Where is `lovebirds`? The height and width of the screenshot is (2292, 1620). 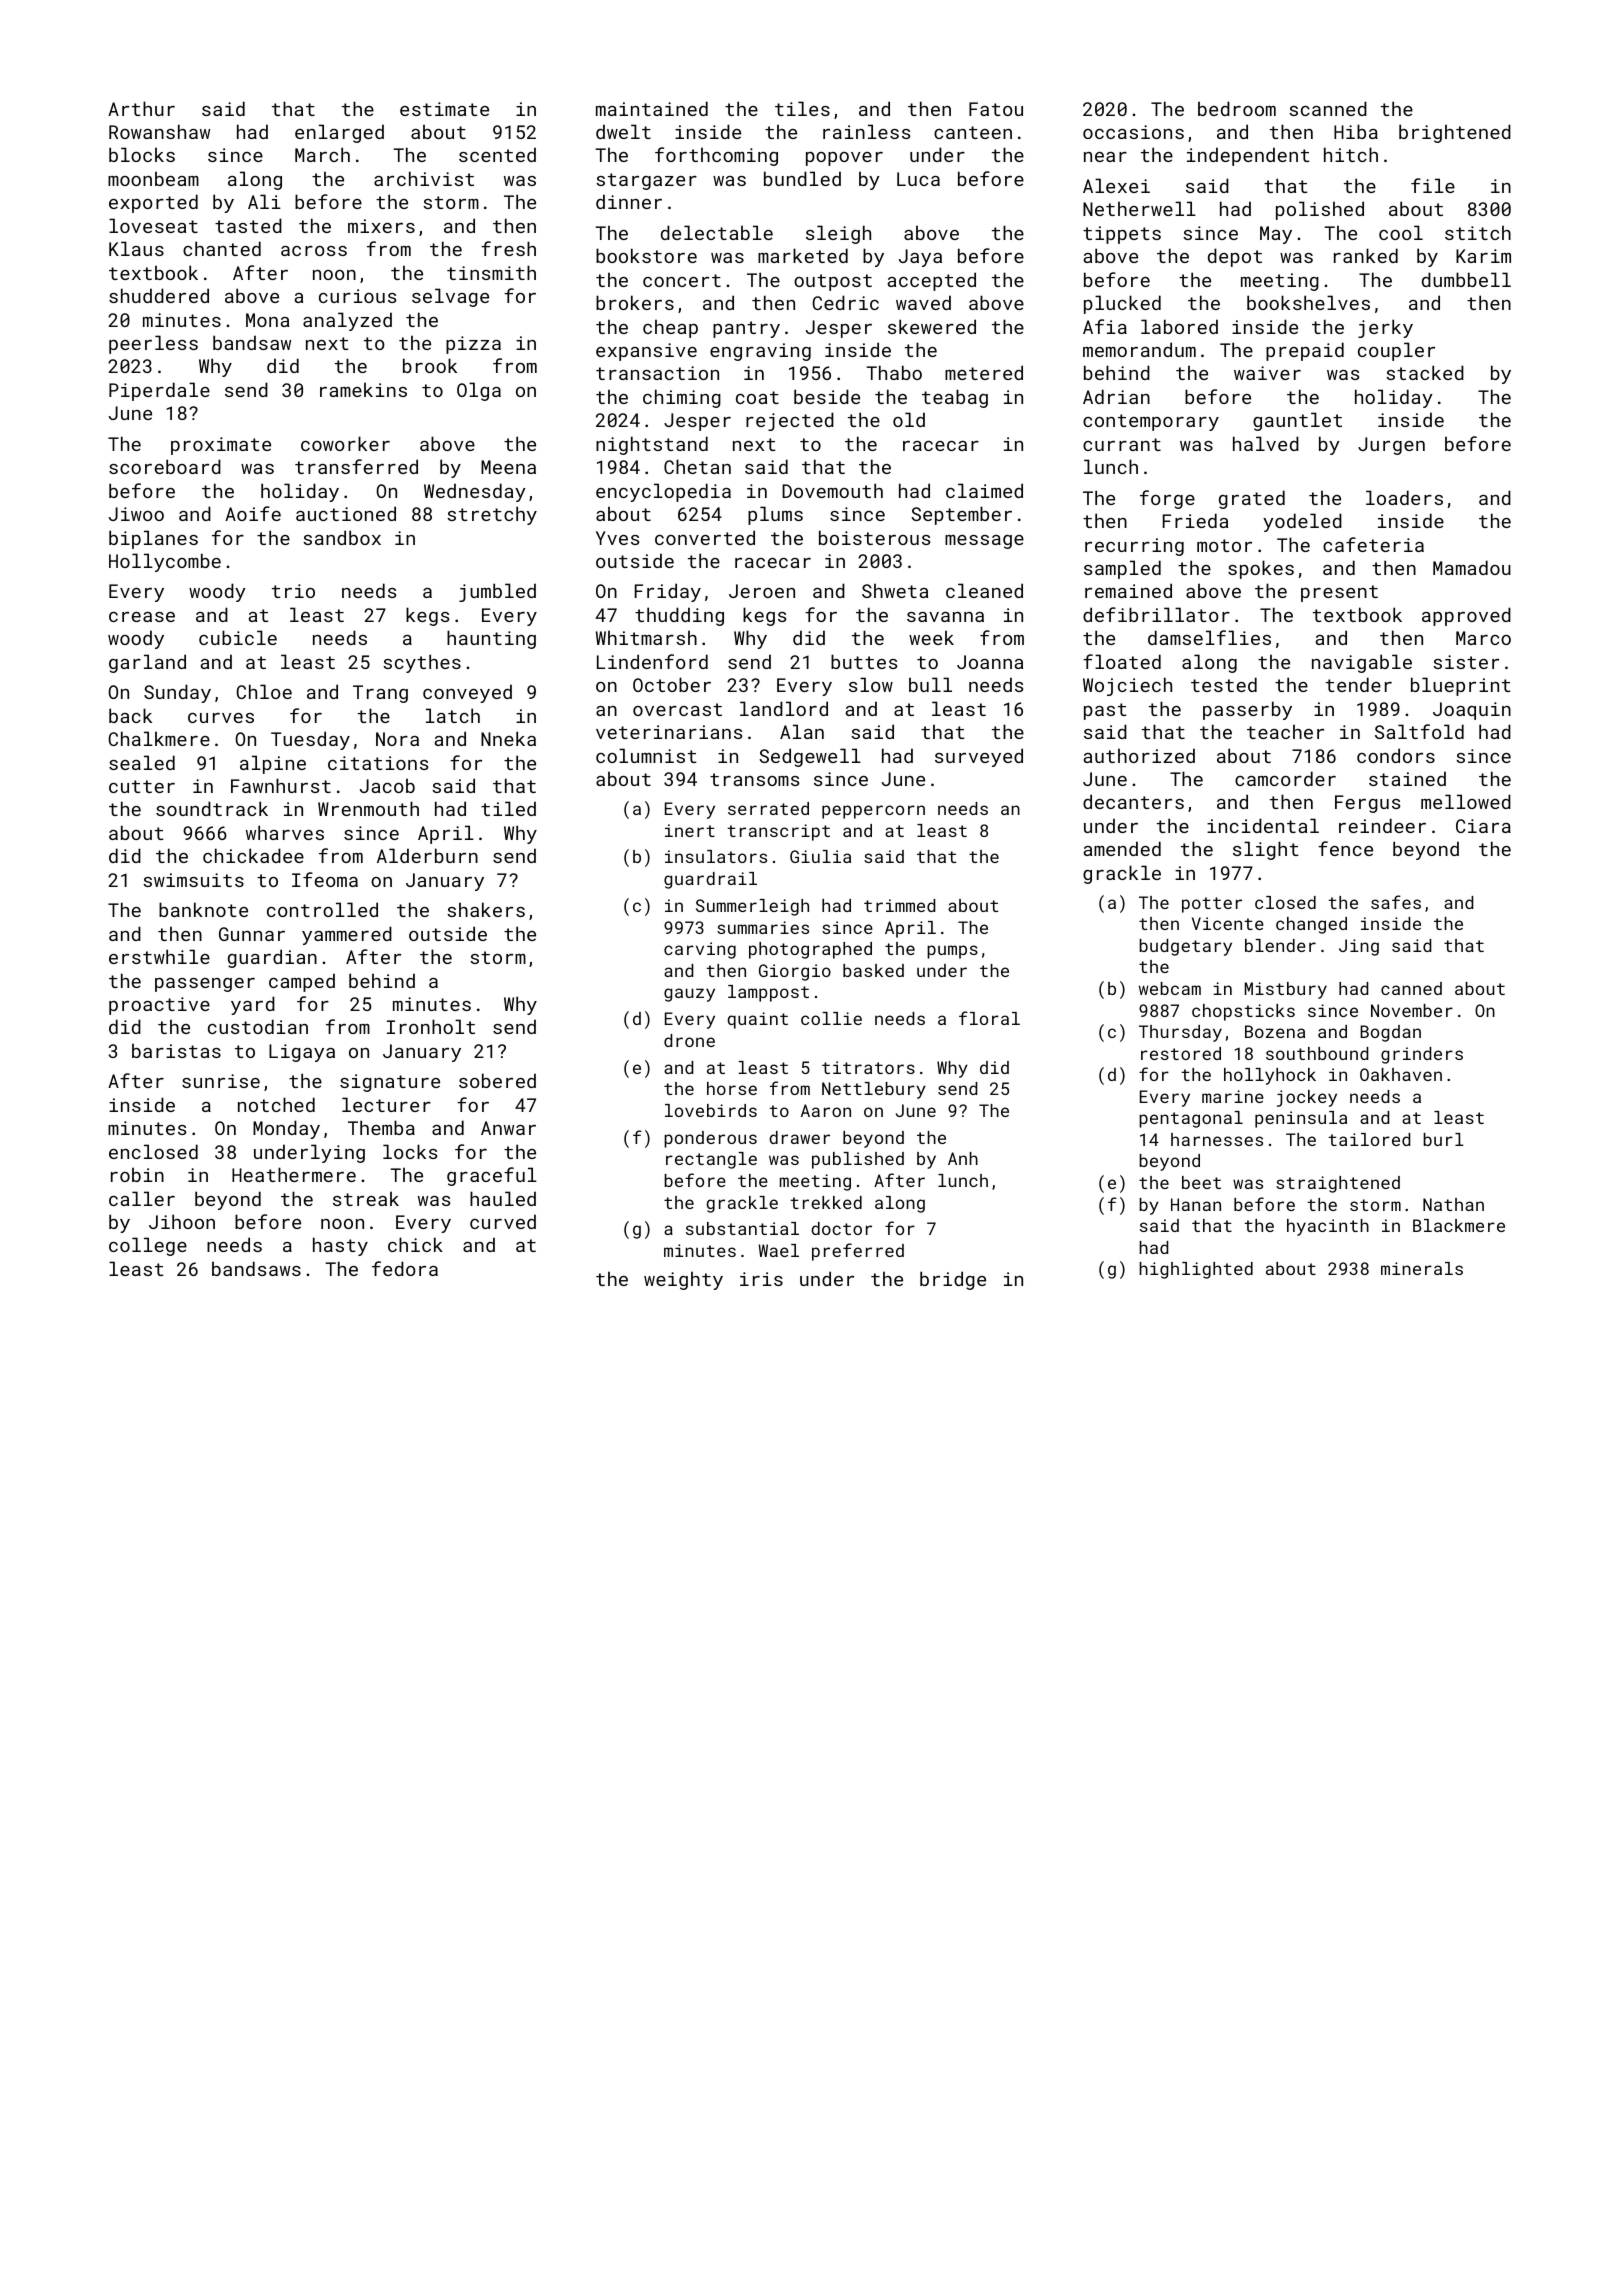
lovebirds is located at coordinates (711, 1110).
